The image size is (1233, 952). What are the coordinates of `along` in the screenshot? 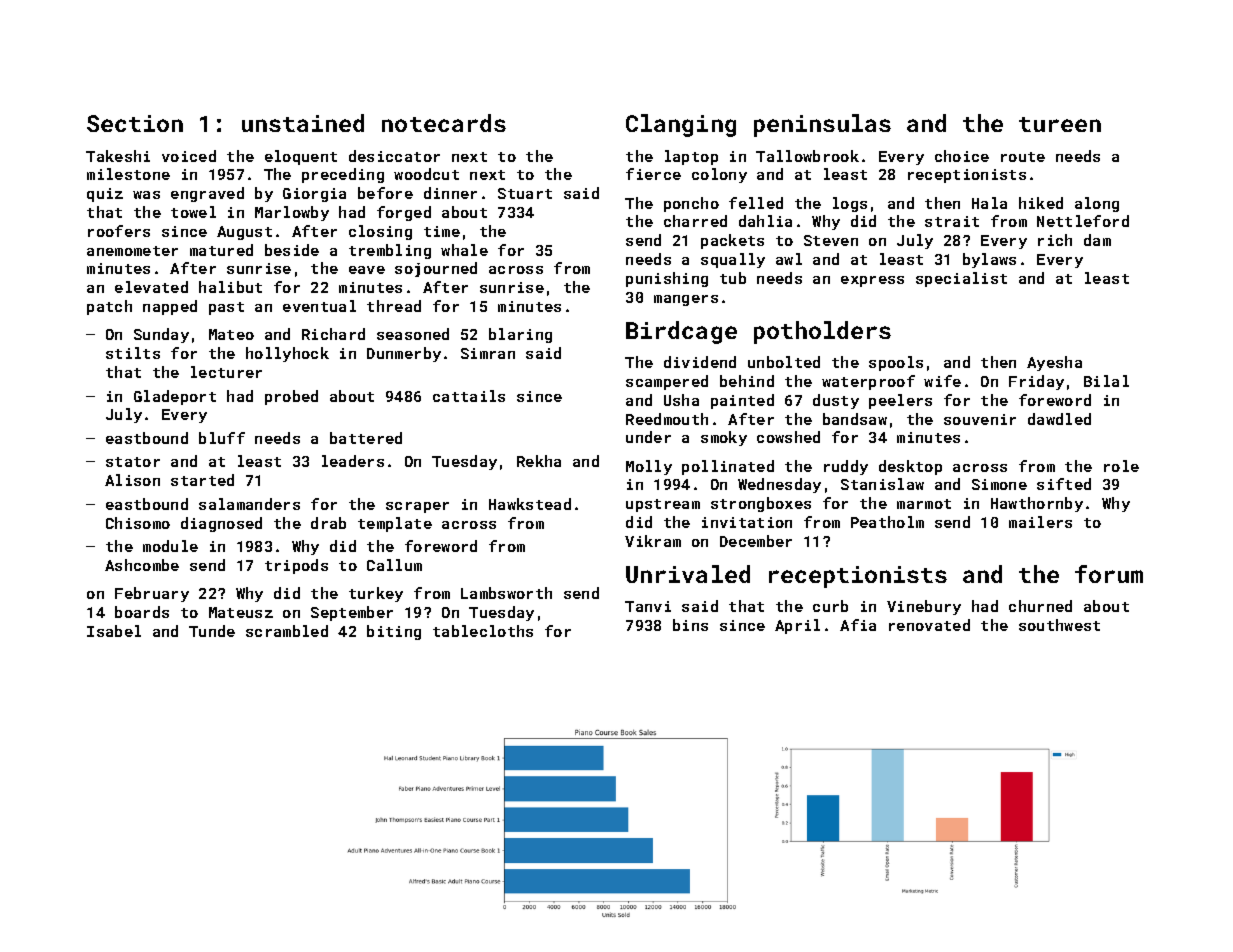 It's located at (1097, 204).
